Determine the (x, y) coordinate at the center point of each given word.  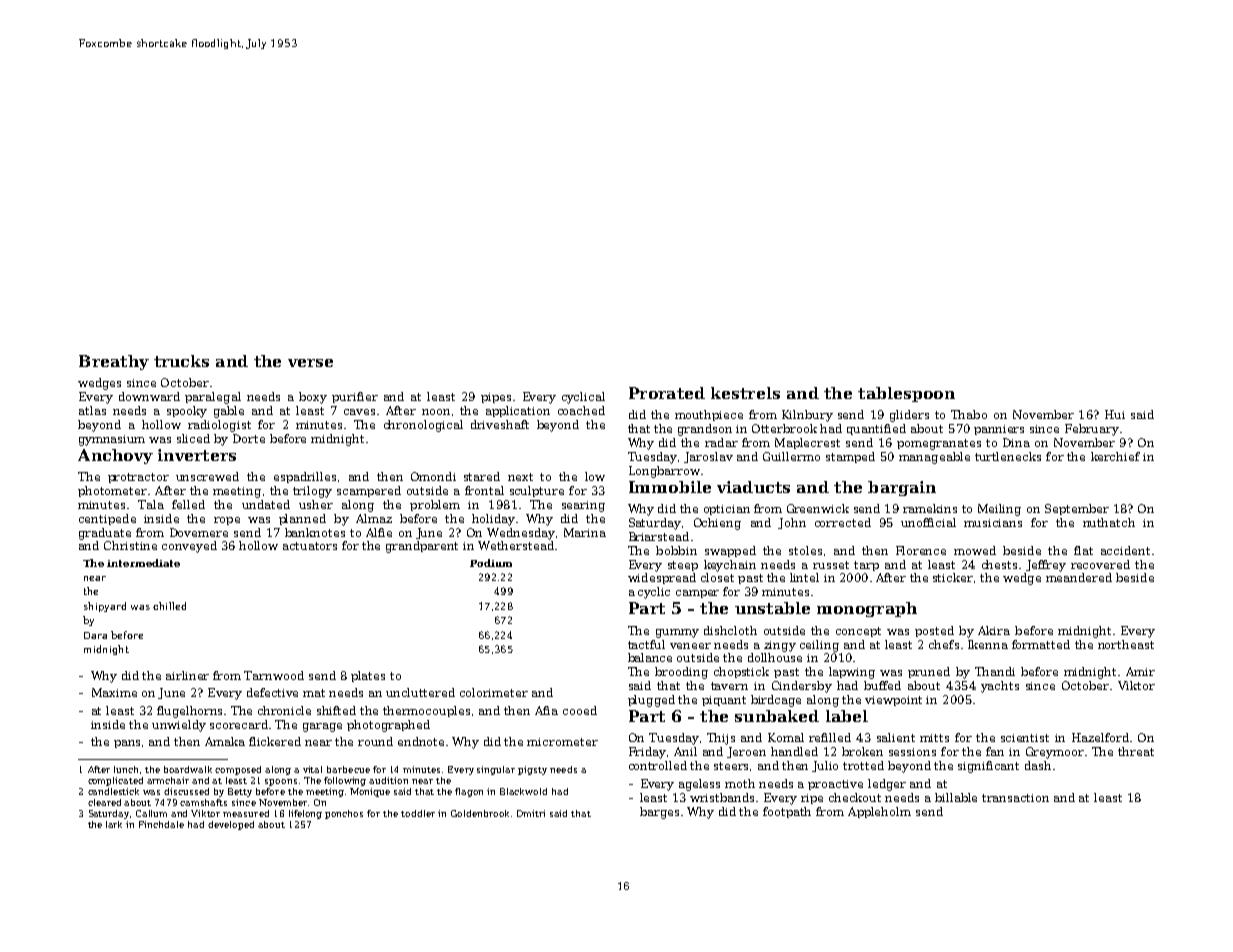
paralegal (213, 398)
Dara (95, 635)
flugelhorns (191, 712)
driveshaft (500, 424)
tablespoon (906, 394)
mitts (934, 738)
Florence (921, 550)
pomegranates (939, 444)
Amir (1140, 671)
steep (683, 566)
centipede (107, 519)
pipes (496, 398)
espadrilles (305, 477)
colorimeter (494, 692)
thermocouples (426, 711)
